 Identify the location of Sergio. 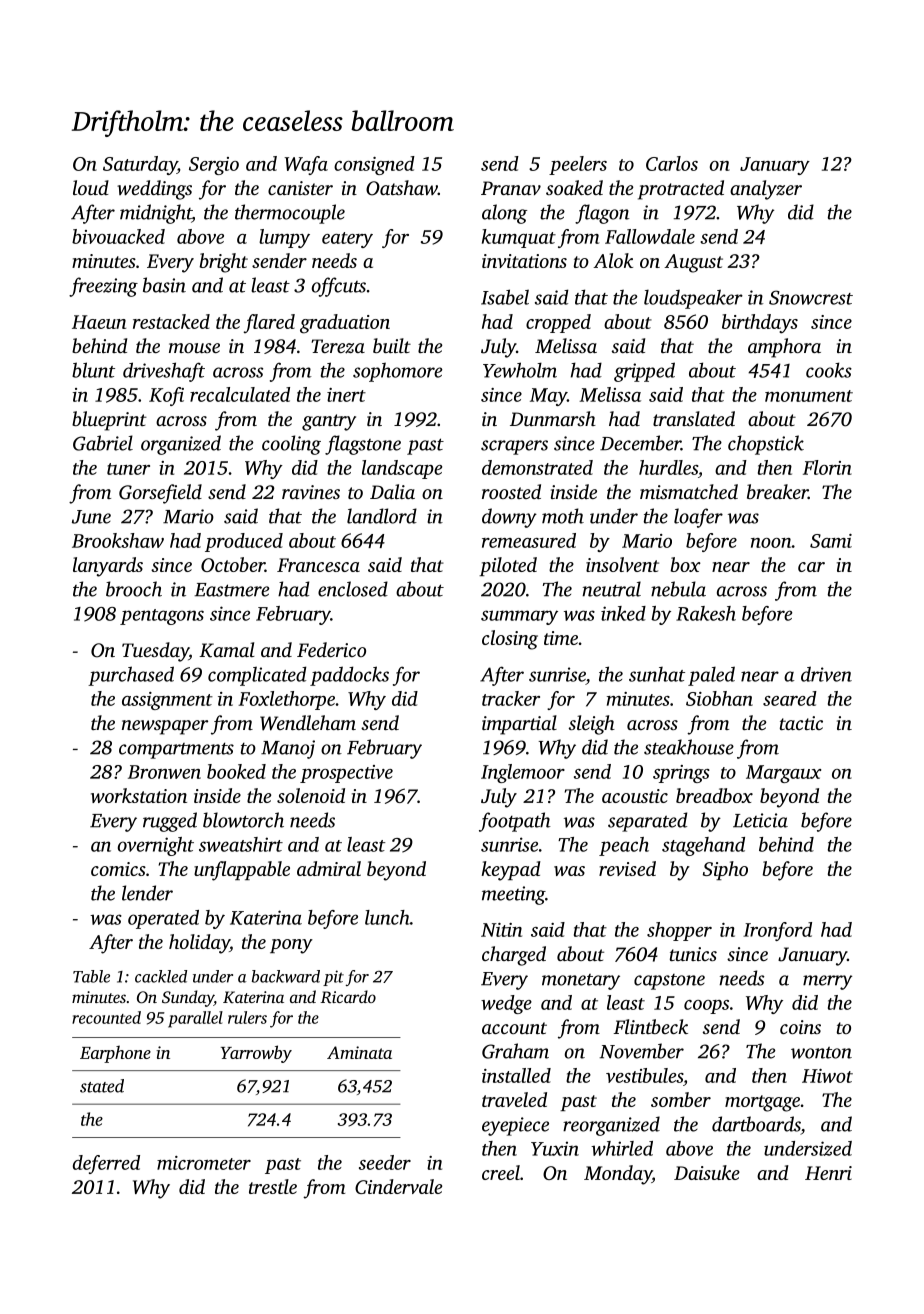
(214, 166).
